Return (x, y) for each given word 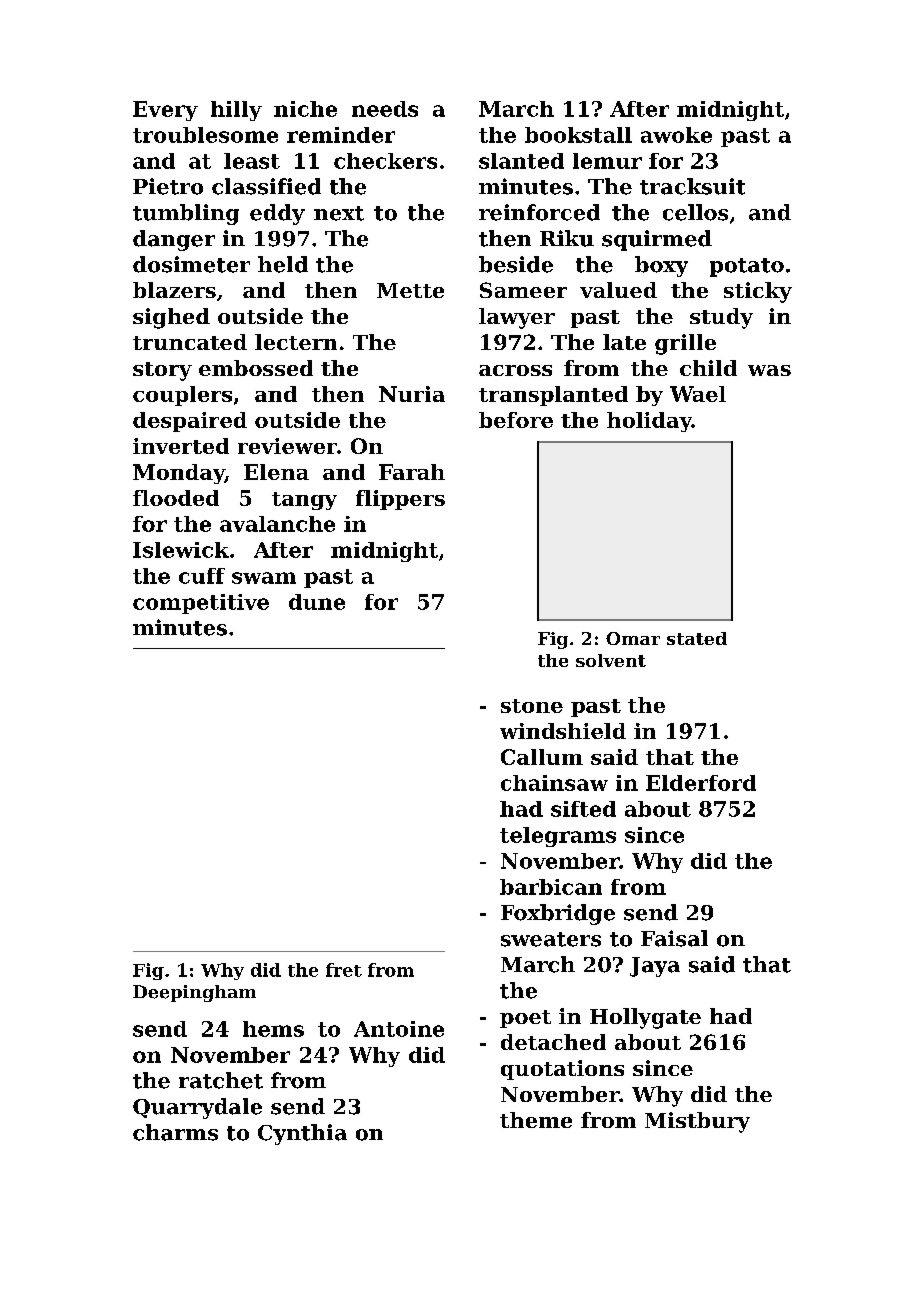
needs (385, 109)
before (516, 420)
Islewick (181, 550)
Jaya (655, 967)
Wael (698, 394)
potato (747, 267)
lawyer (517, 318)
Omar (633, 638)
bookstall (578, 135)
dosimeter (191, 264)
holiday (649, 422)
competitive (201, 604)
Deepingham (194, 993)
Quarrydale (197, 1108)
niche (305, 109)
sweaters (551, 939)
